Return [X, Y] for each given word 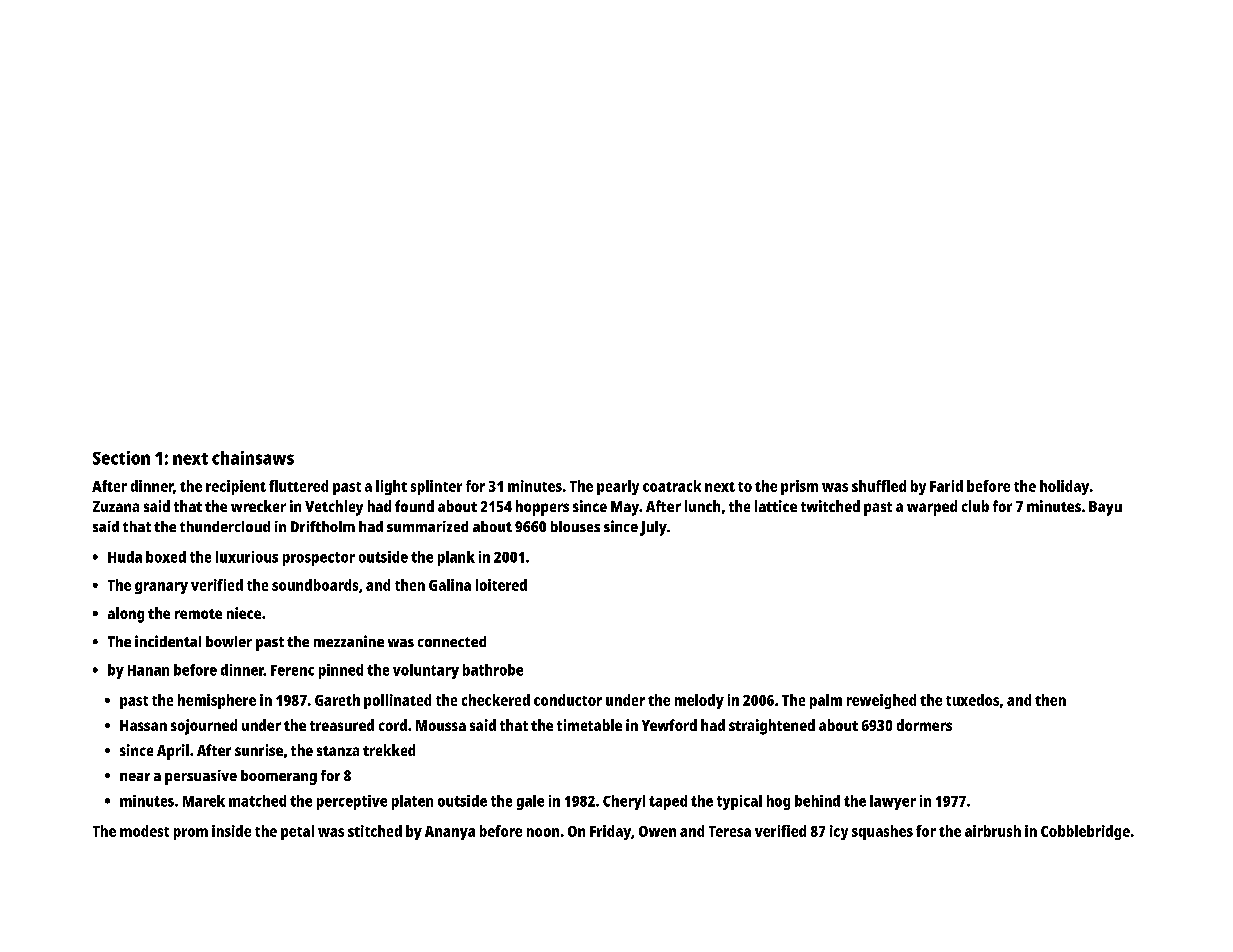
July [653, 528]
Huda [125, 557]
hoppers [542, 508]
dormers [924, 725]
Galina [450, 585]
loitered [501, 585]
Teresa [730, 831]
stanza [338, 751]
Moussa [441, 725]
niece [244, 613]
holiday [1064, 487]
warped [932, 508]
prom [191, 834]
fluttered [298, 486]
